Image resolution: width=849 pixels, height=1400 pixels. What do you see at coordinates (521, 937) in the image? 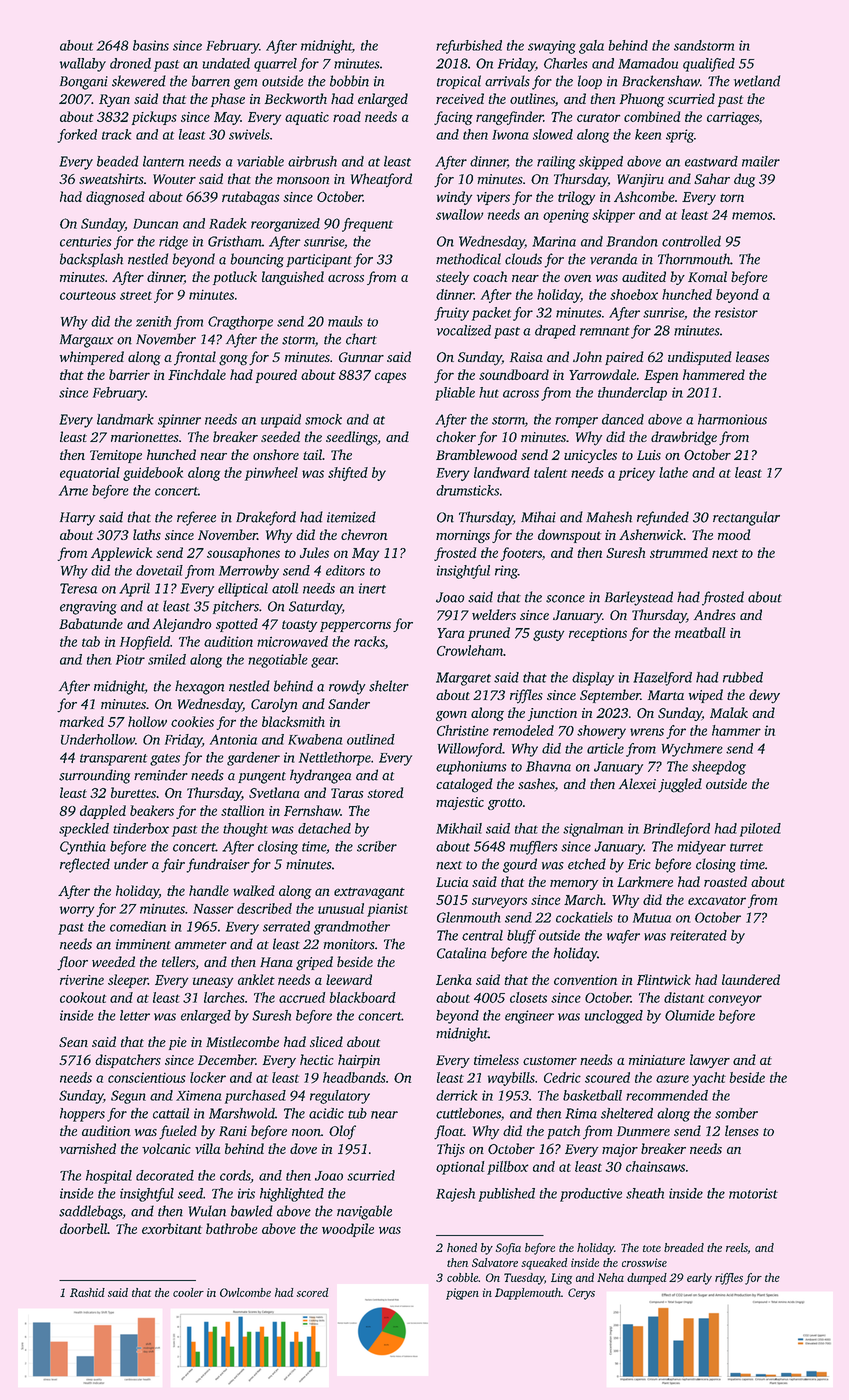
I see `bluff` at bounding box center [521, 937].
